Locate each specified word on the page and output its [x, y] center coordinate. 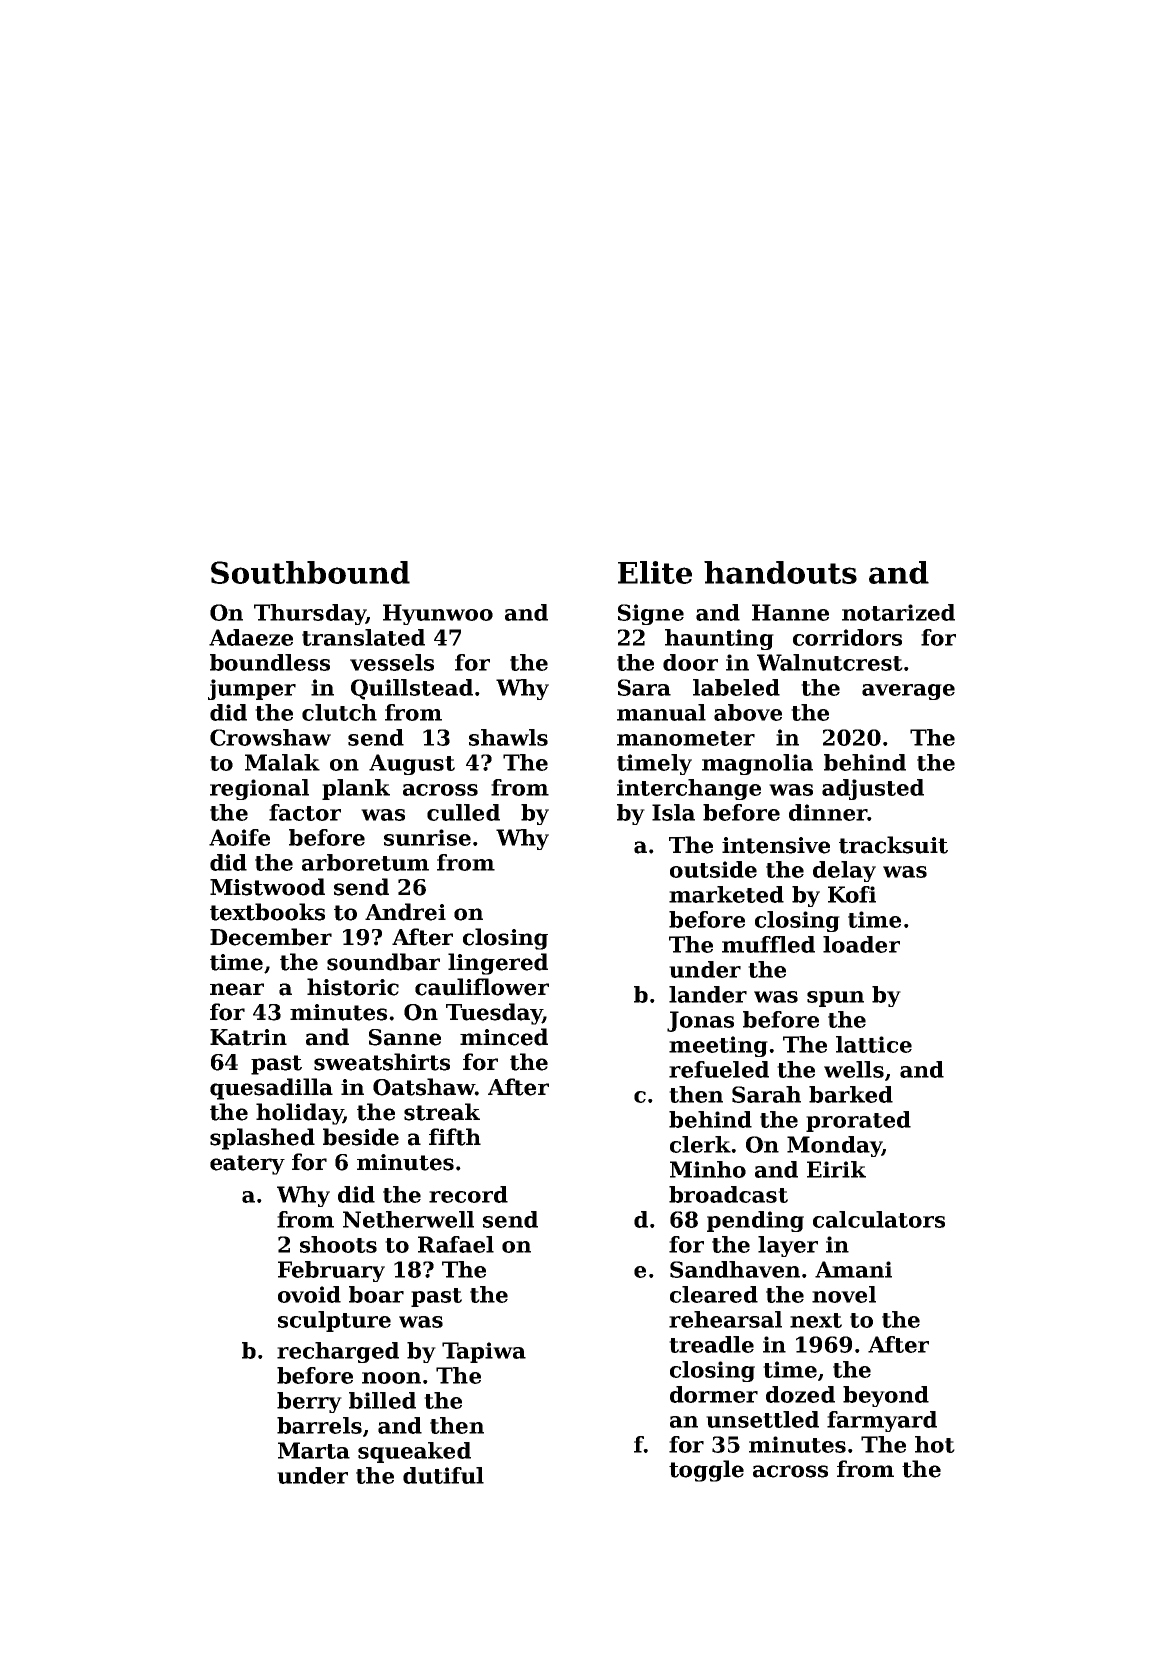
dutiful [443, 1475]
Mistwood [267, 887]
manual [661, 712]
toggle [706, 1471]
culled [463, 812]
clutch [339, 712]
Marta [314, 1450]
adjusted [873, 789]
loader [861, 944]
